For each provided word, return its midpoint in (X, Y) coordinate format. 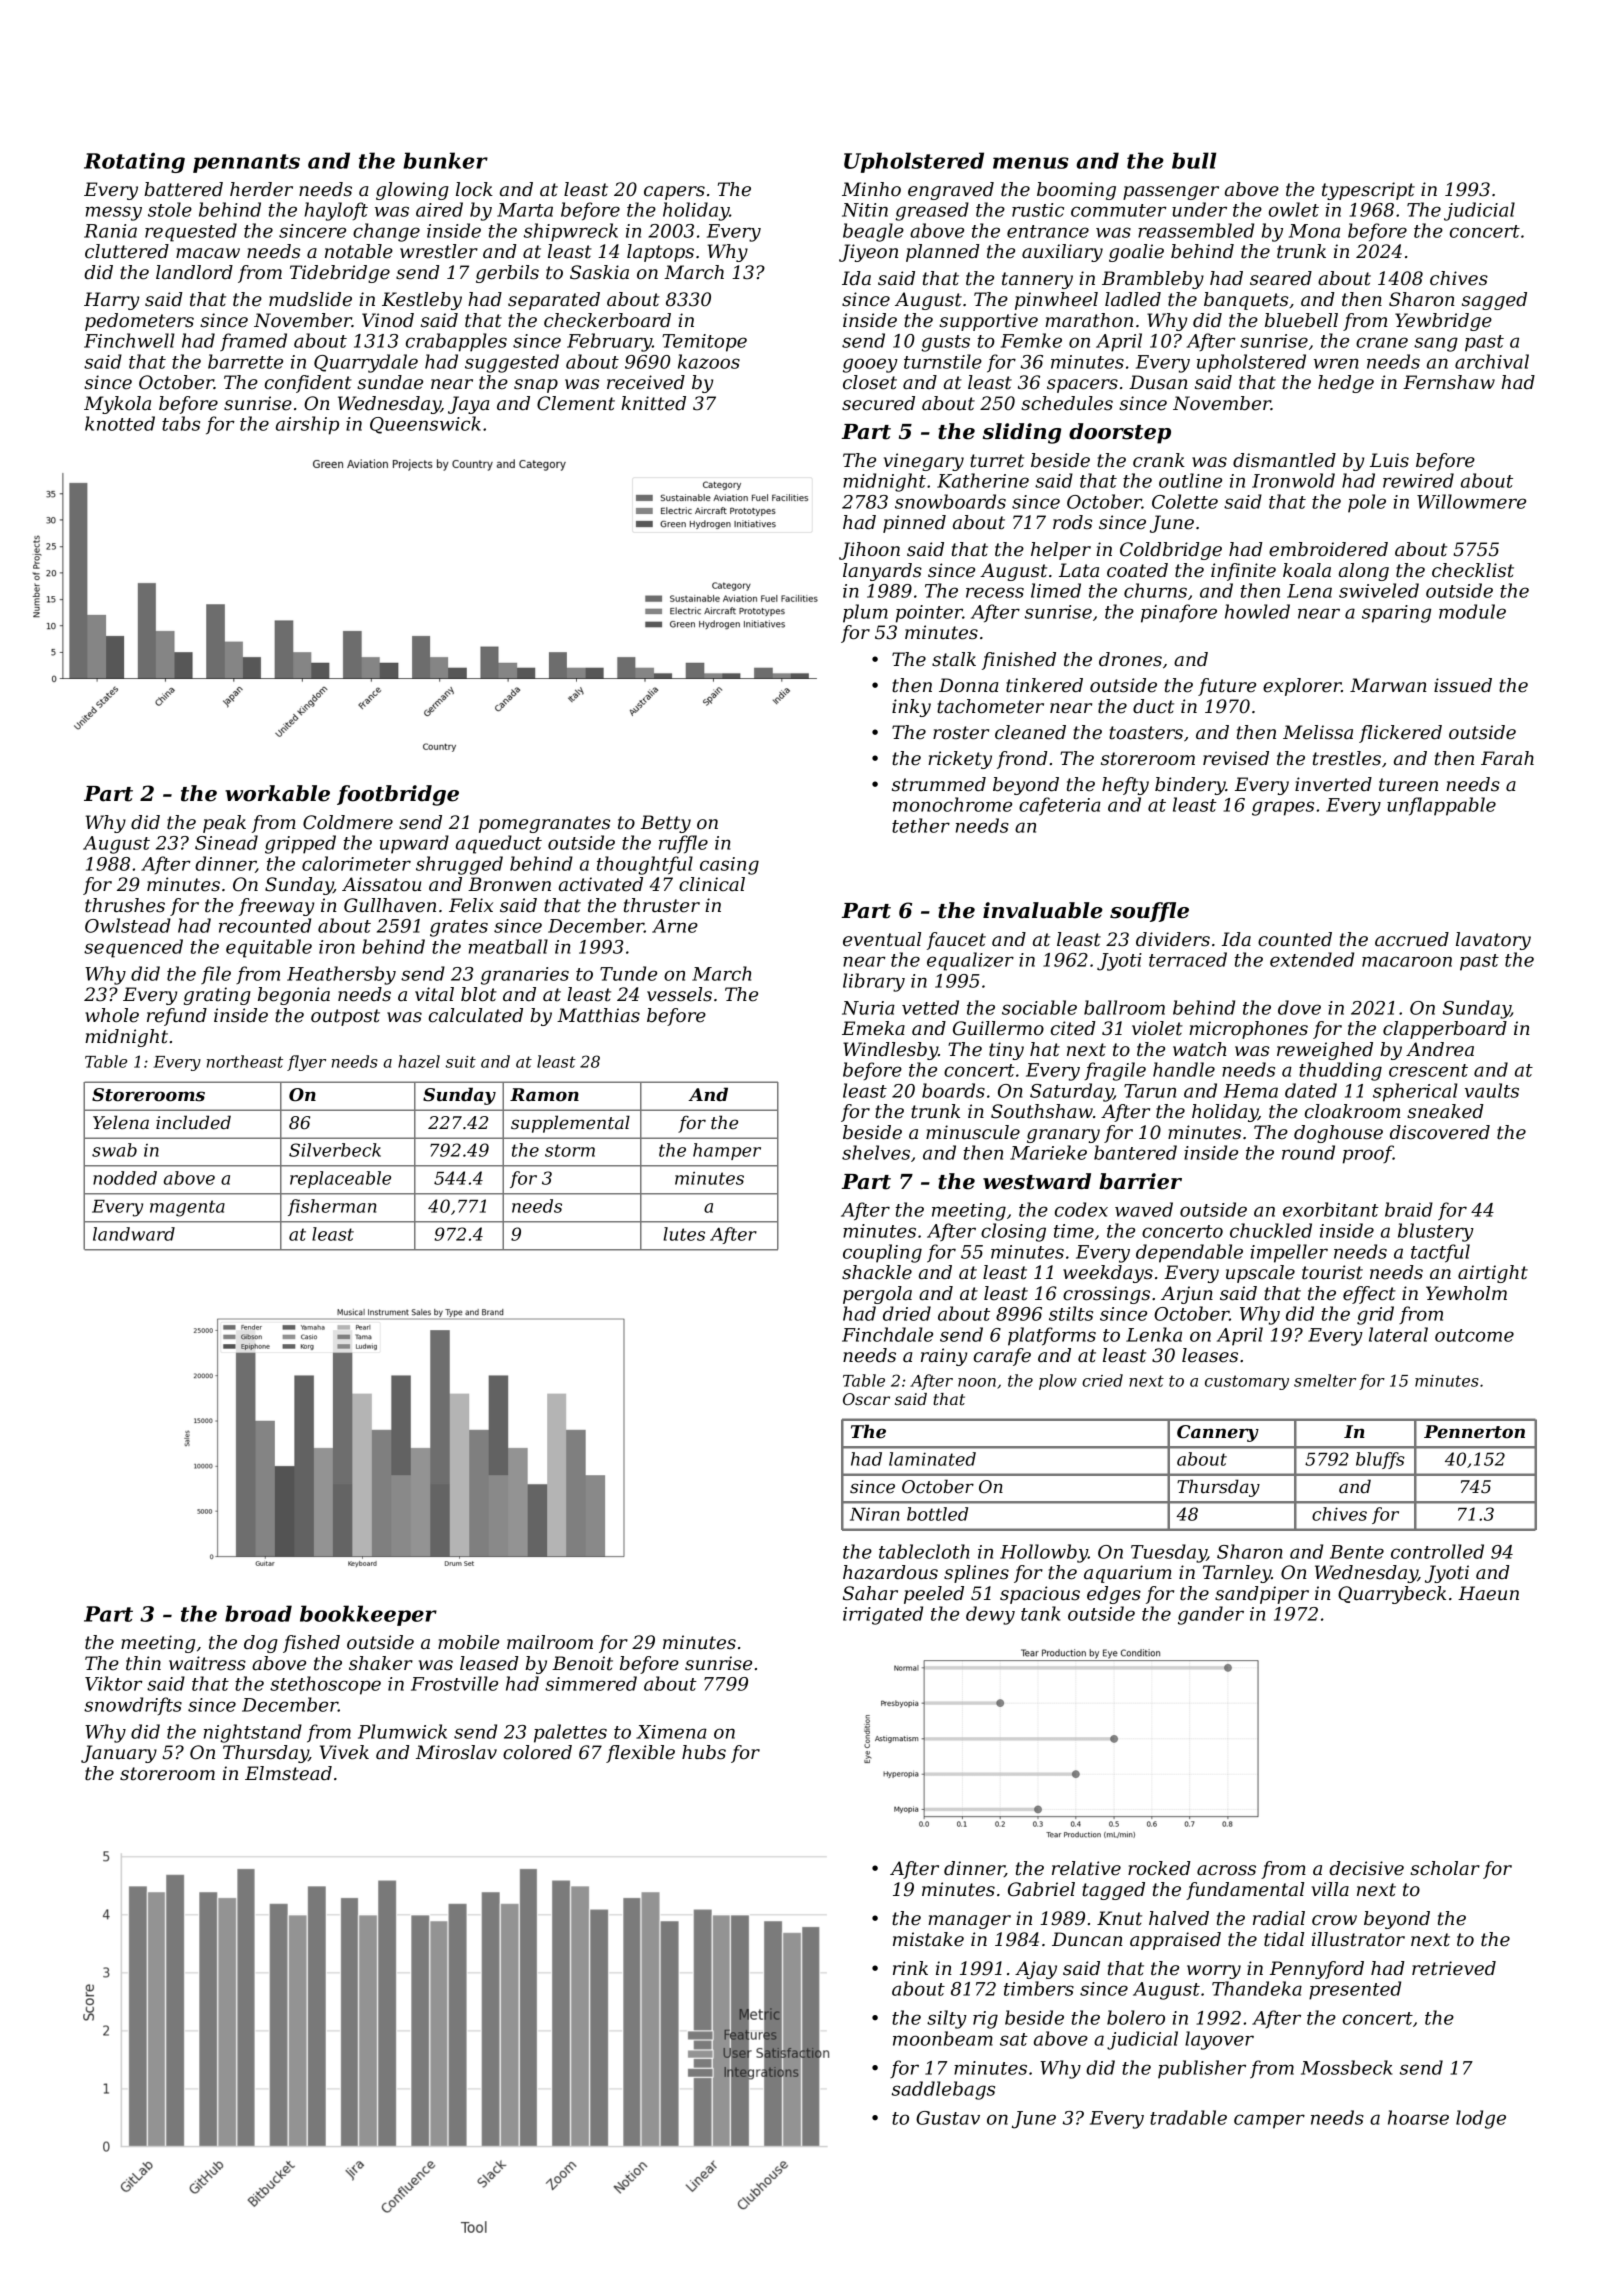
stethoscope (325, 1685)
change (386, 232)
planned (943, 253)
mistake (928, 1939)
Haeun (1488, 1593)
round (1308, 1152)
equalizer (970, 961)
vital (434, 994)
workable (277, 793)
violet (1157, 1028)
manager (969, 1922)
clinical (712, 884)
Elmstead (288, 1773)
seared (1281, 278)
